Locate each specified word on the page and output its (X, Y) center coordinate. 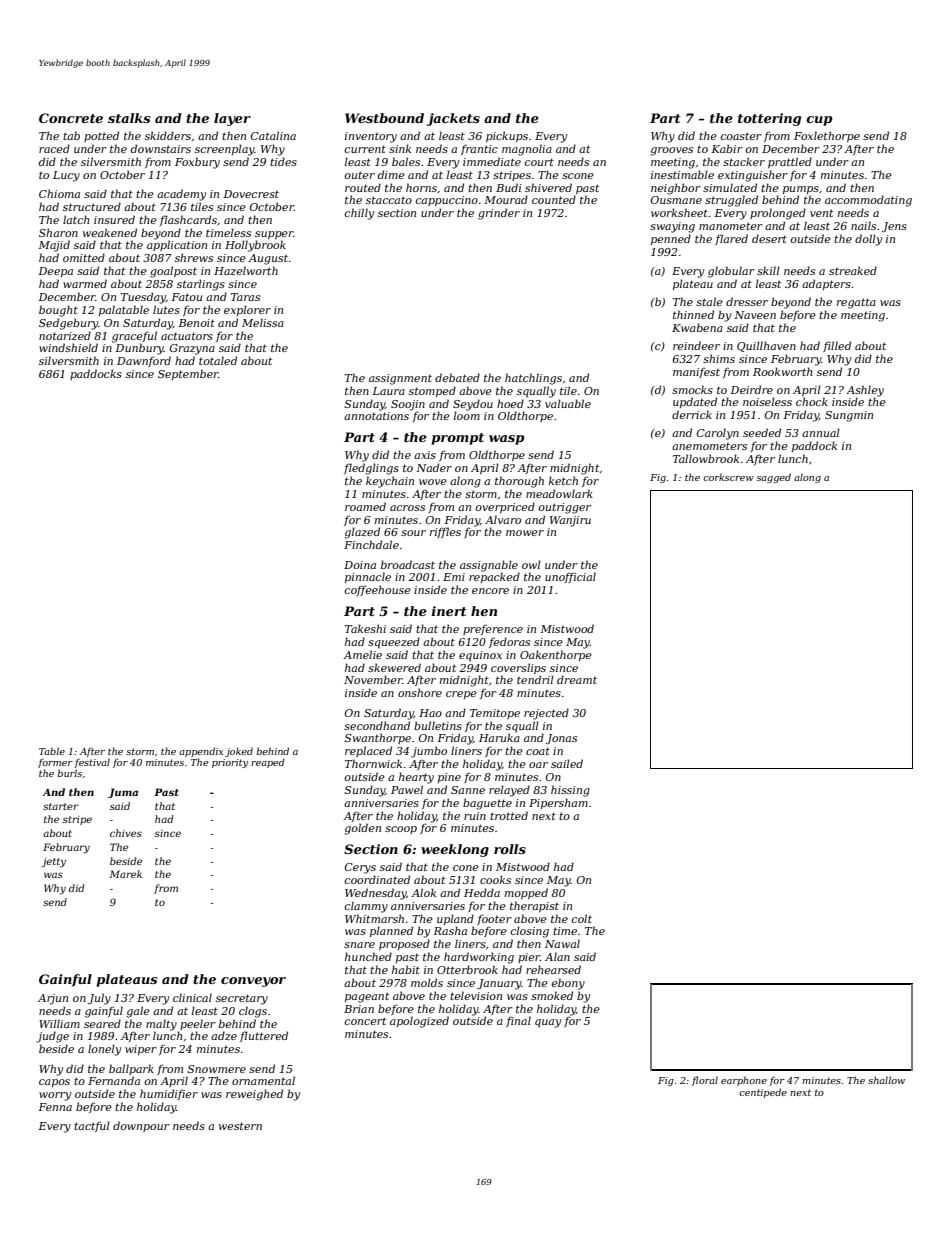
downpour (141, 1126)
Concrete (71, 118)
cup (819, 121)
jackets (453, 119)
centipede (763, 1093)
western (240, 1126)
